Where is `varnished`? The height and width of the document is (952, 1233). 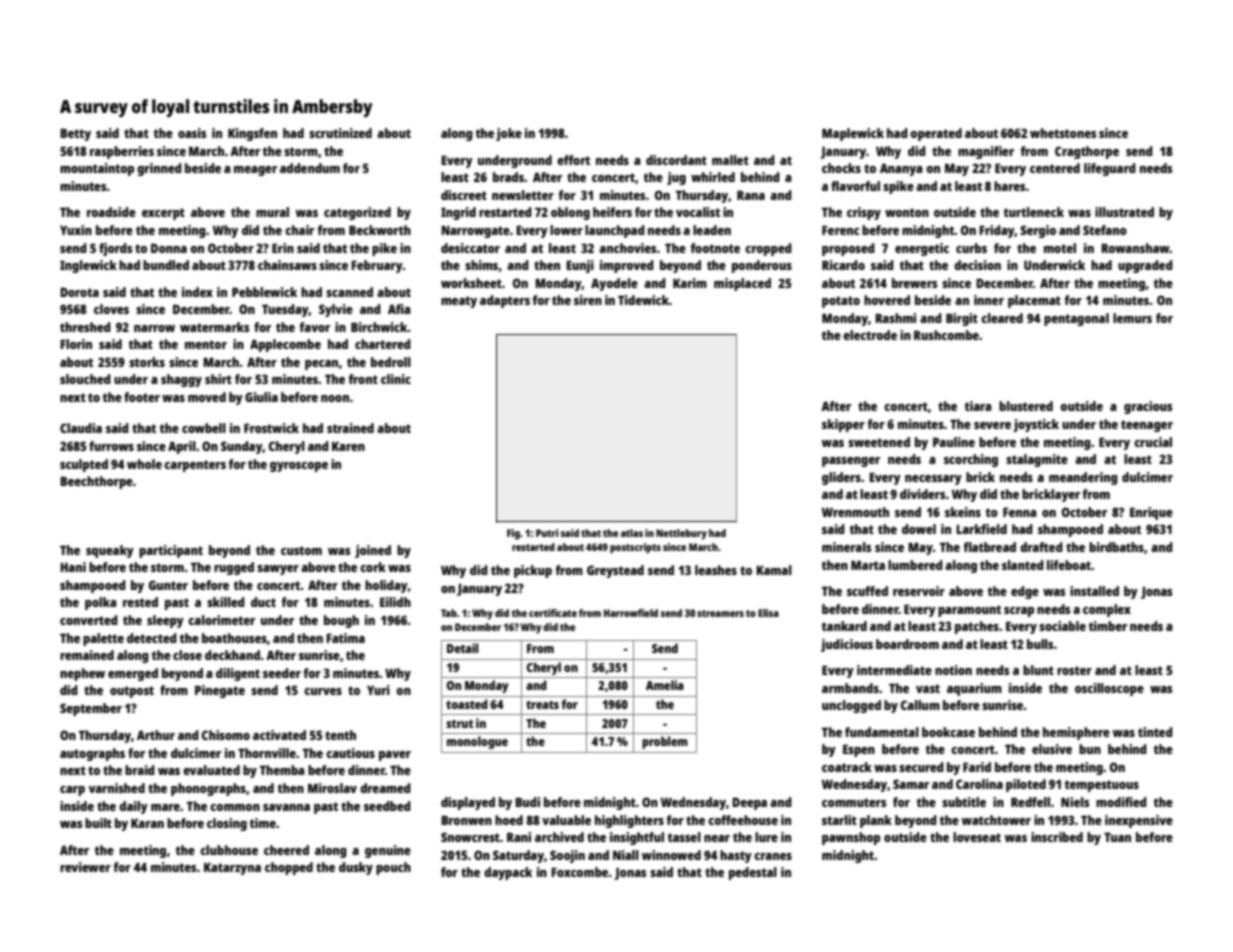 varnished is located at coordinates (116, 788).
